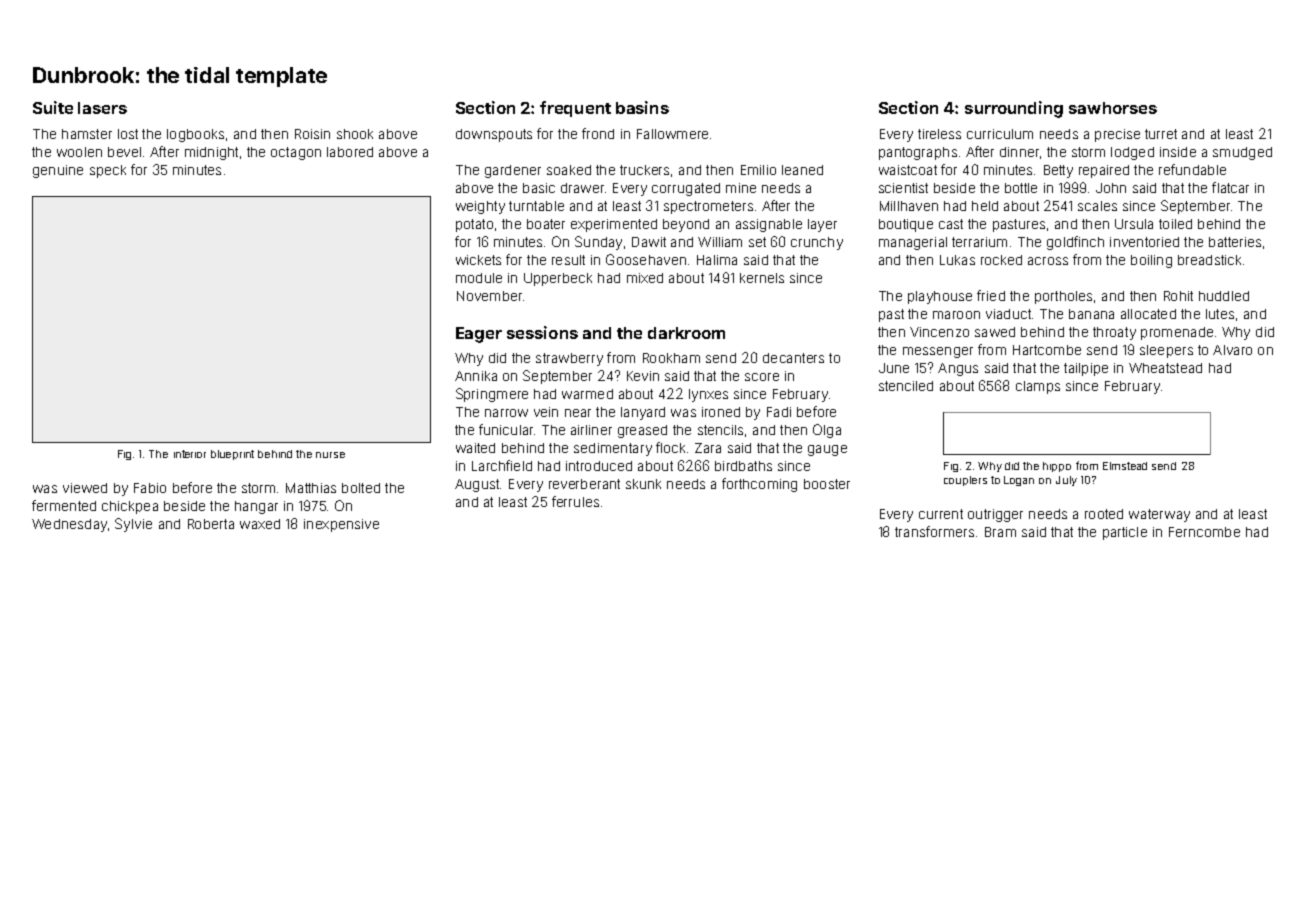  I want to click on corrugated, so click(686, 189).
